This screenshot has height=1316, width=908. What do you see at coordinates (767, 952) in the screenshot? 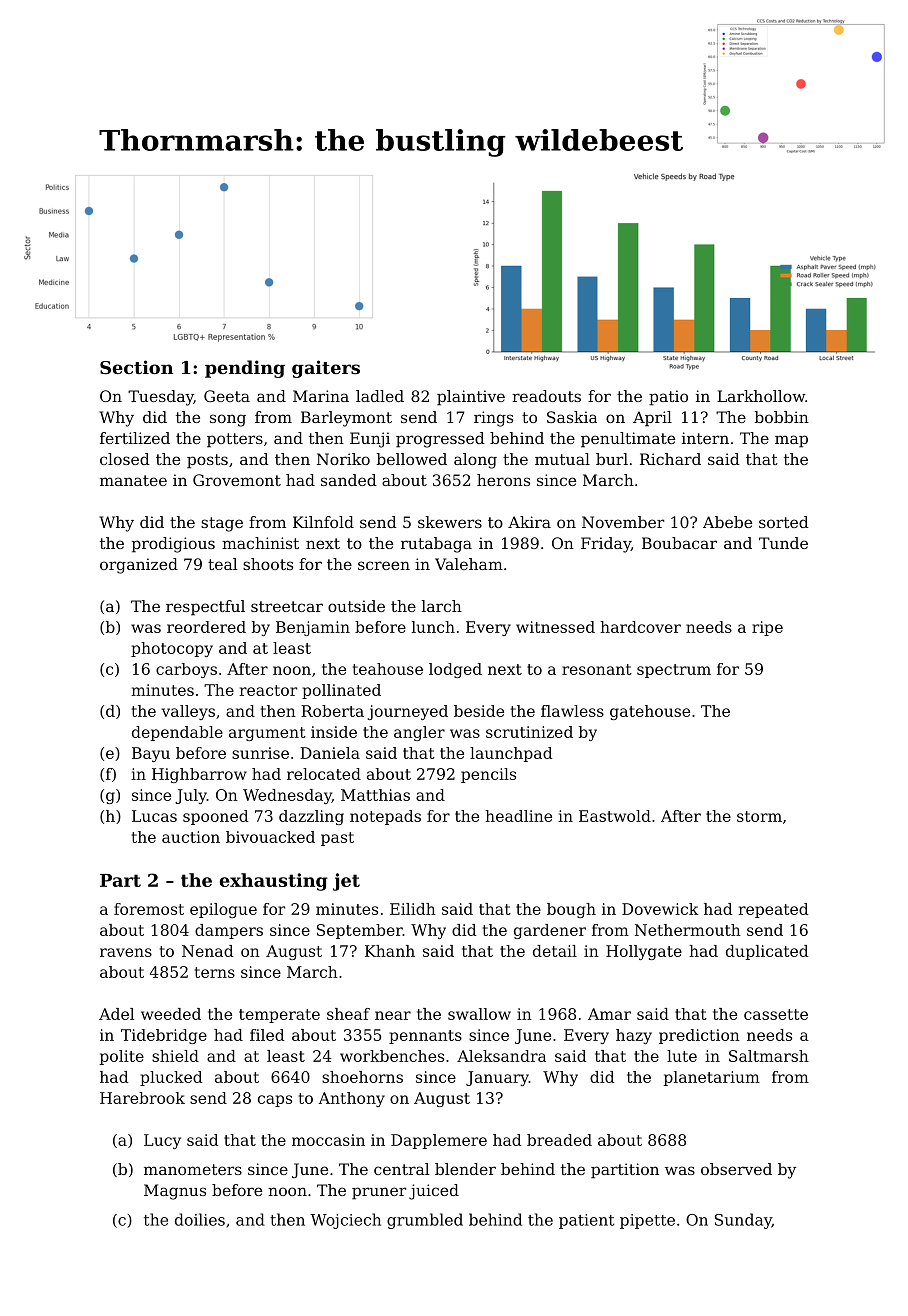
I see `duplicated` at bounding box center [767, 952].
